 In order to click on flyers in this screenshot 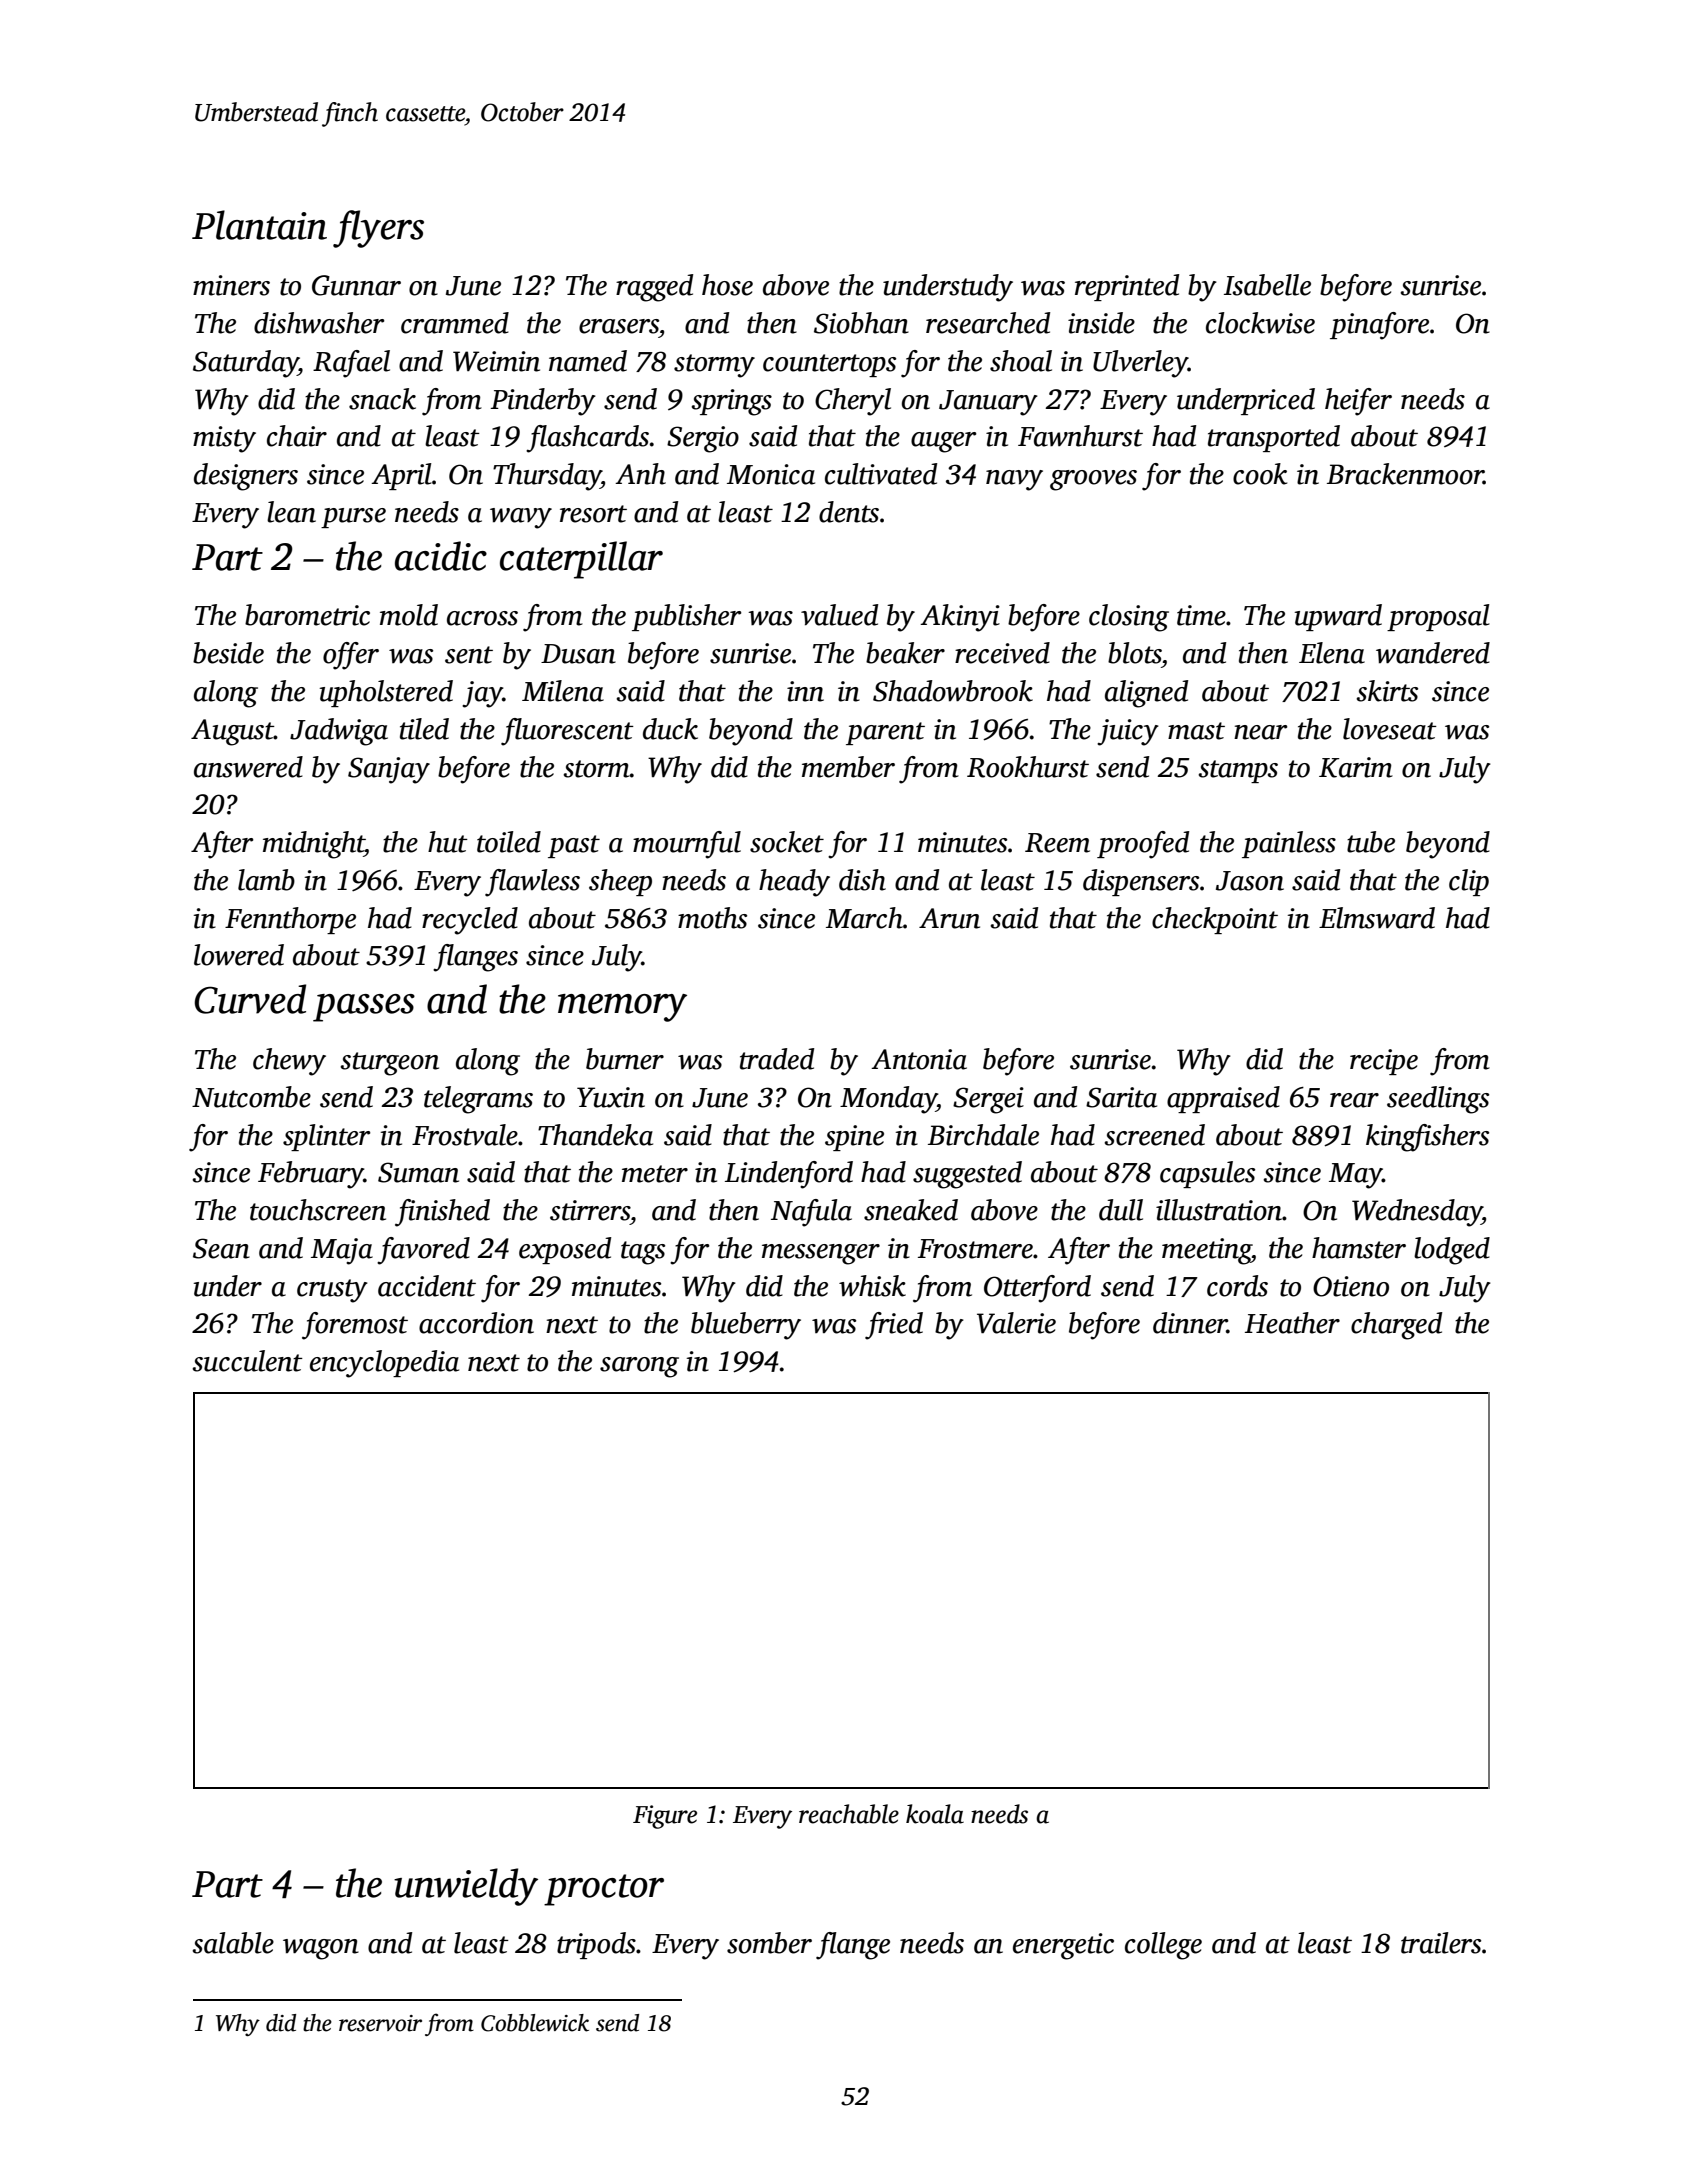, I will do `click(378, 229)`.
